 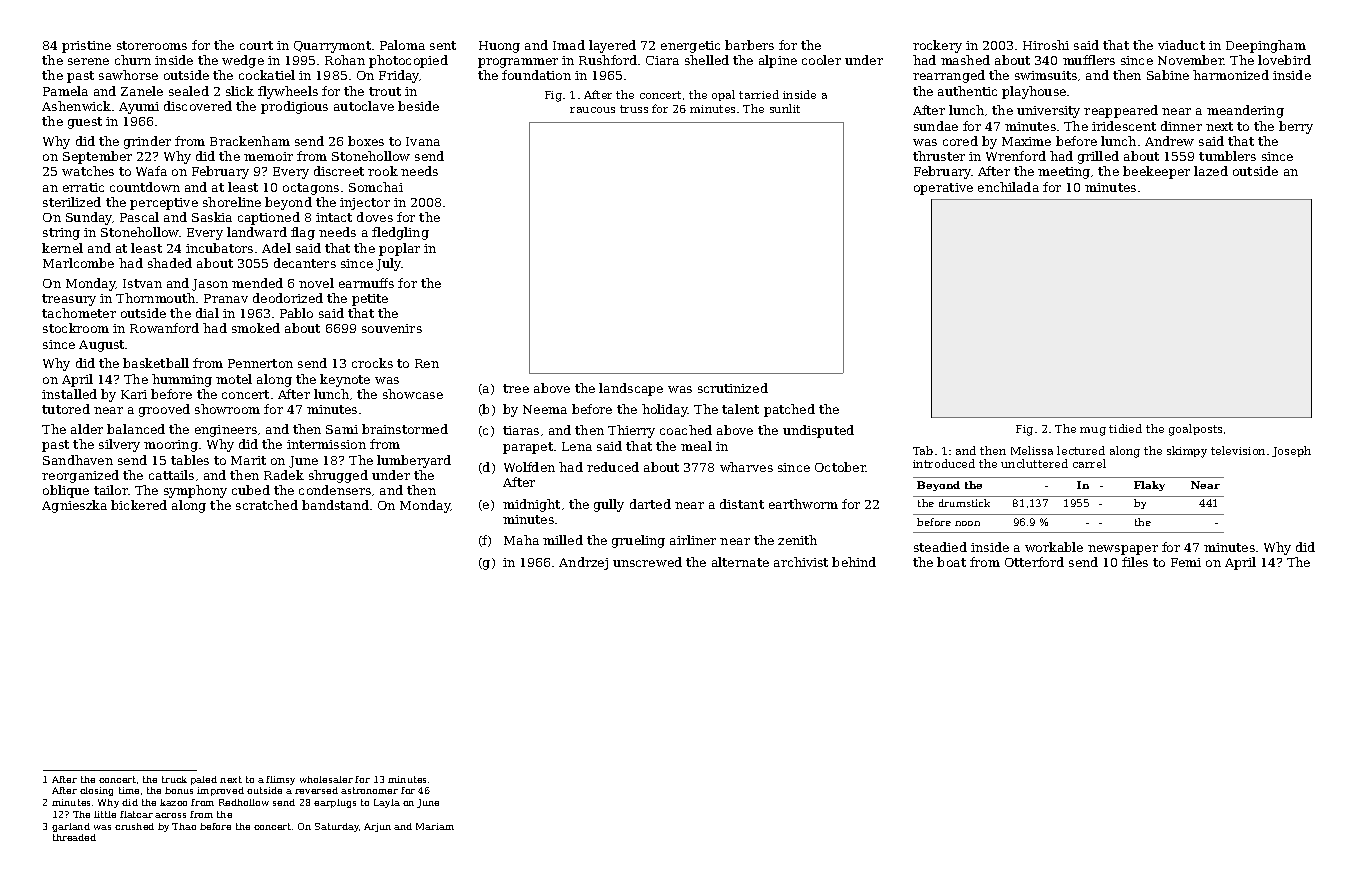 What do you see at coordinates (521, 540) in the screenshot?
I see `Maha` at bounding box center [521, 540].
